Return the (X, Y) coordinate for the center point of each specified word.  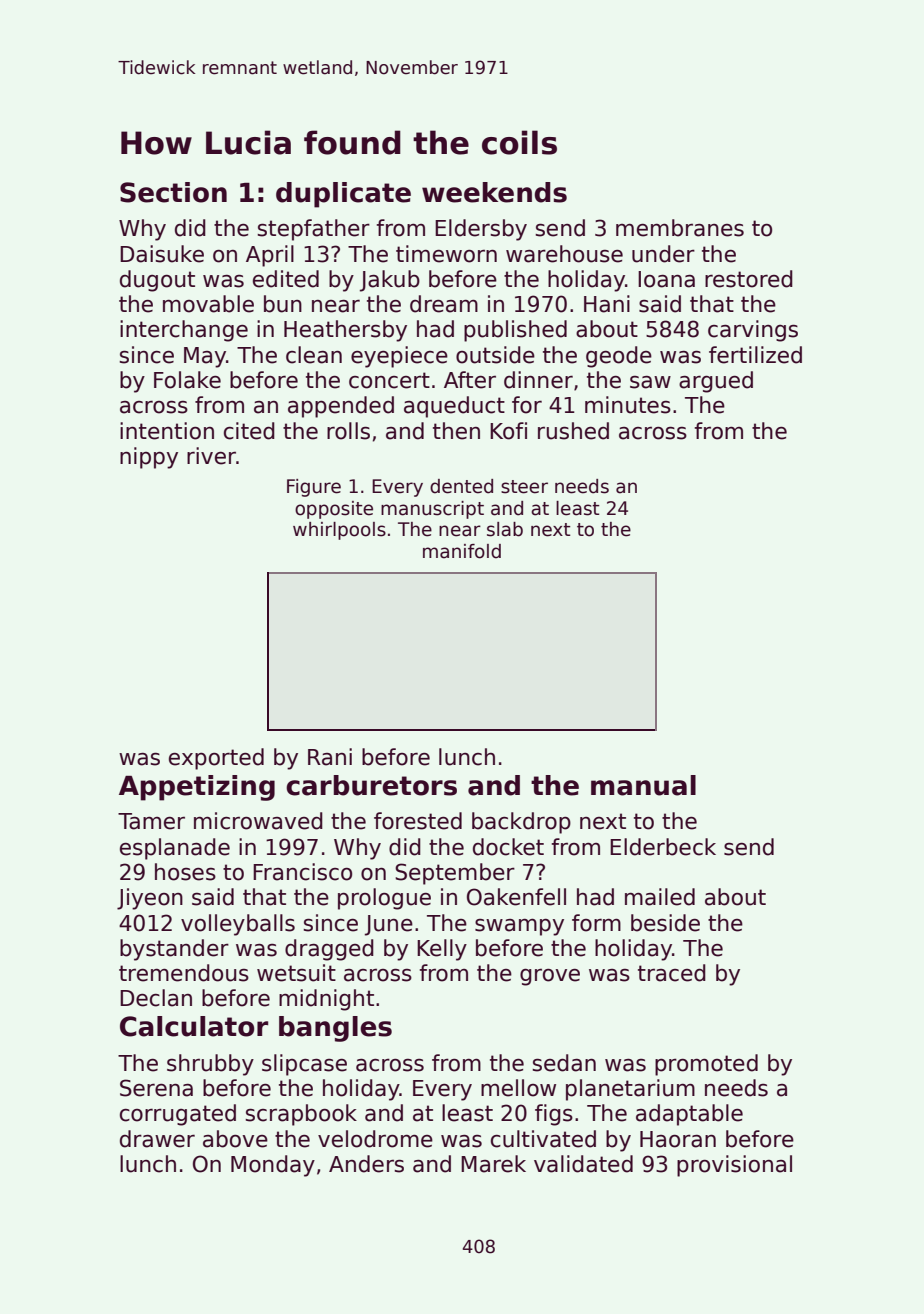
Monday (273, 1166)
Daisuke (162, 254)
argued (716, 382)
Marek (493, 1164)
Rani (330, 757)
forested (418, 821)
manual (643, 785)
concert (389, 380)
